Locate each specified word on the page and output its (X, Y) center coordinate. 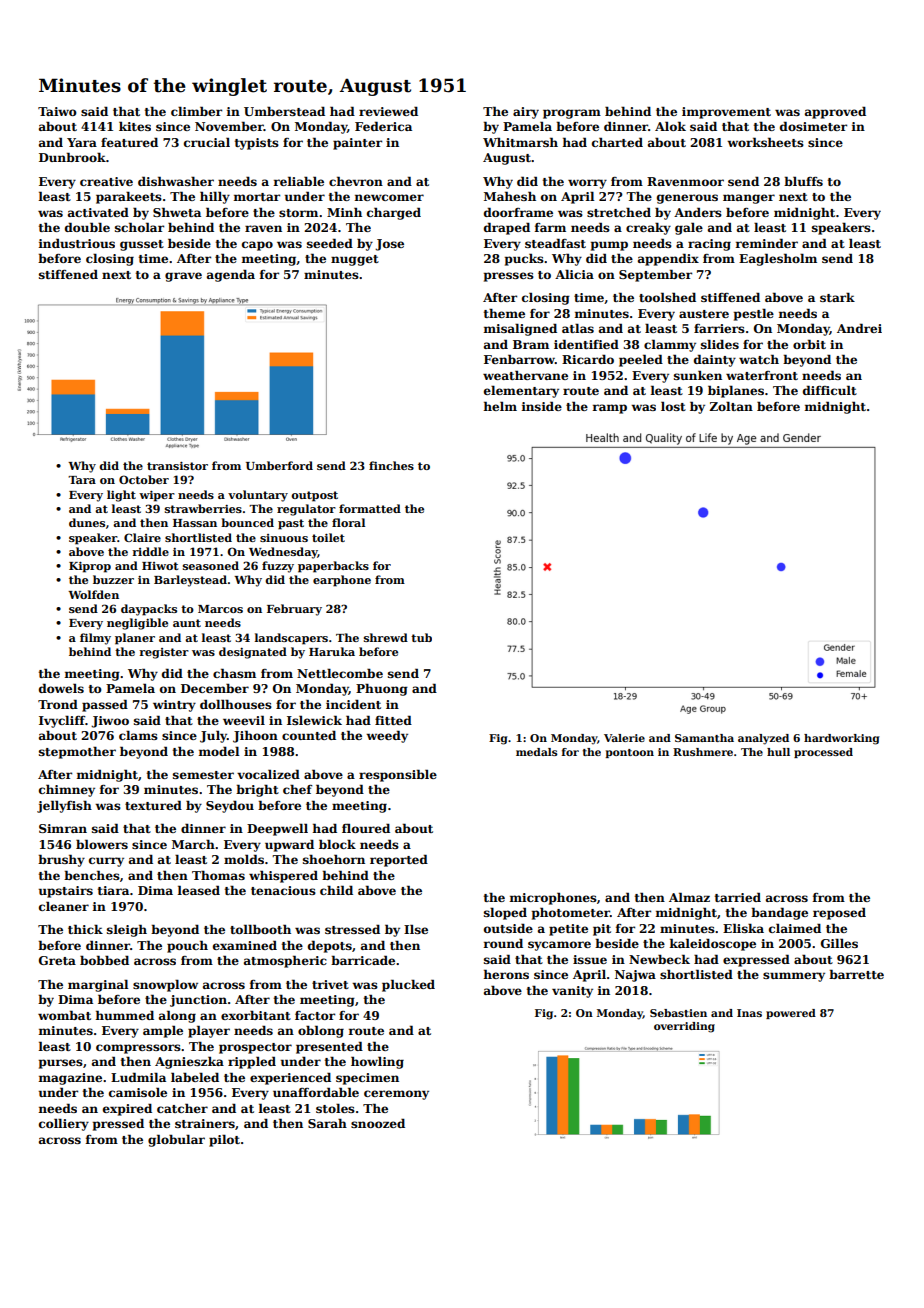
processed (823, 753)
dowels (61, 688)
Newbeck (659, 959)
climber (196, 111)
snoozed (378, 1123)
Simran (63, 828)
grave (183, 277)
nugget (355, 260)
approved (835, 112)
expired (127, 1109)
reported (399, 860)
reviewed (388, 111)
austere (704, 314)
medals (537, 752)
